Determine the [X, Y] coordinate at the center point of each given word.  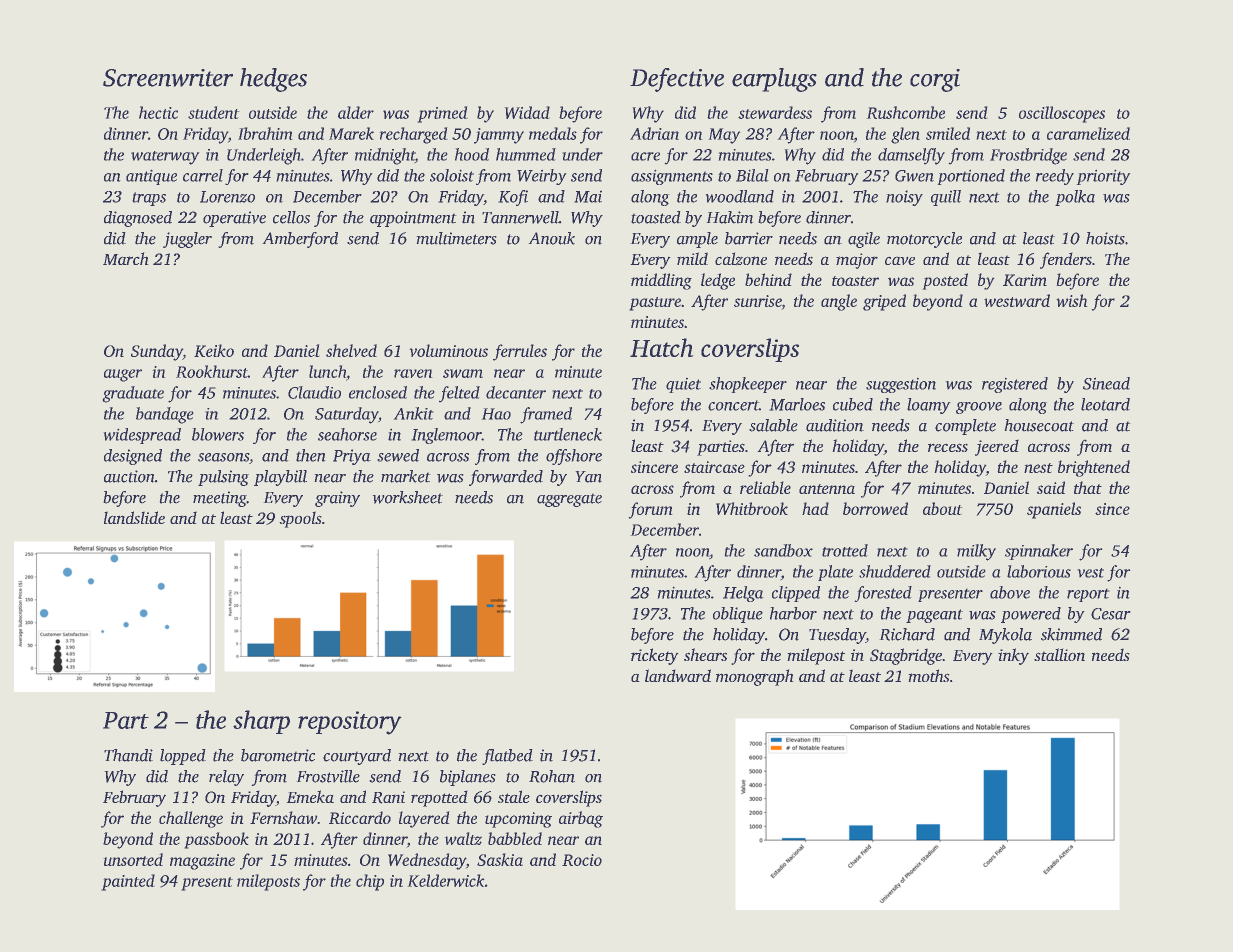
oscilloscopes [1062, 114]
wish [1072, 300]
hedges [273, 80]
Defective [677, 80]
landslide [134, 517]
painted [128, 882]
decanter [516, 392]
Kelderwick [446, 880]
